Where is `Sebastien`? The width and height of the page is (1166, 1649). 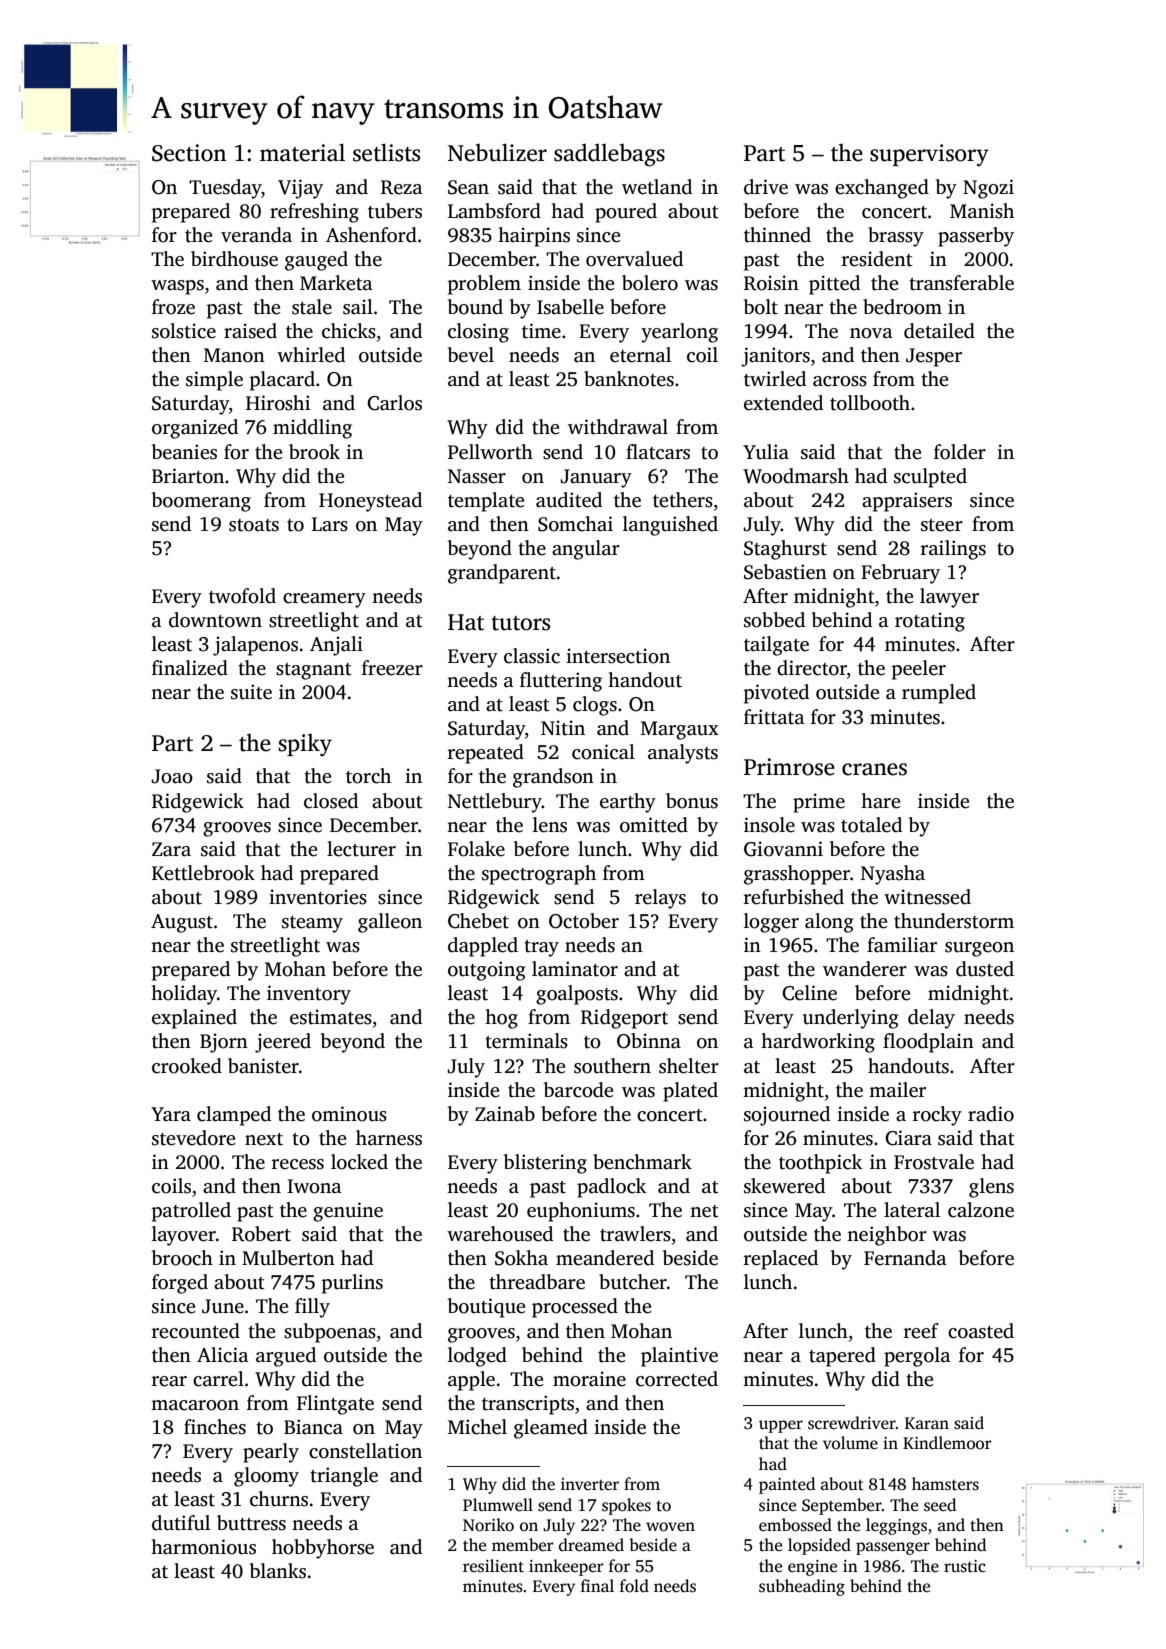 Sebastien is located at coordinates (785, 572).
